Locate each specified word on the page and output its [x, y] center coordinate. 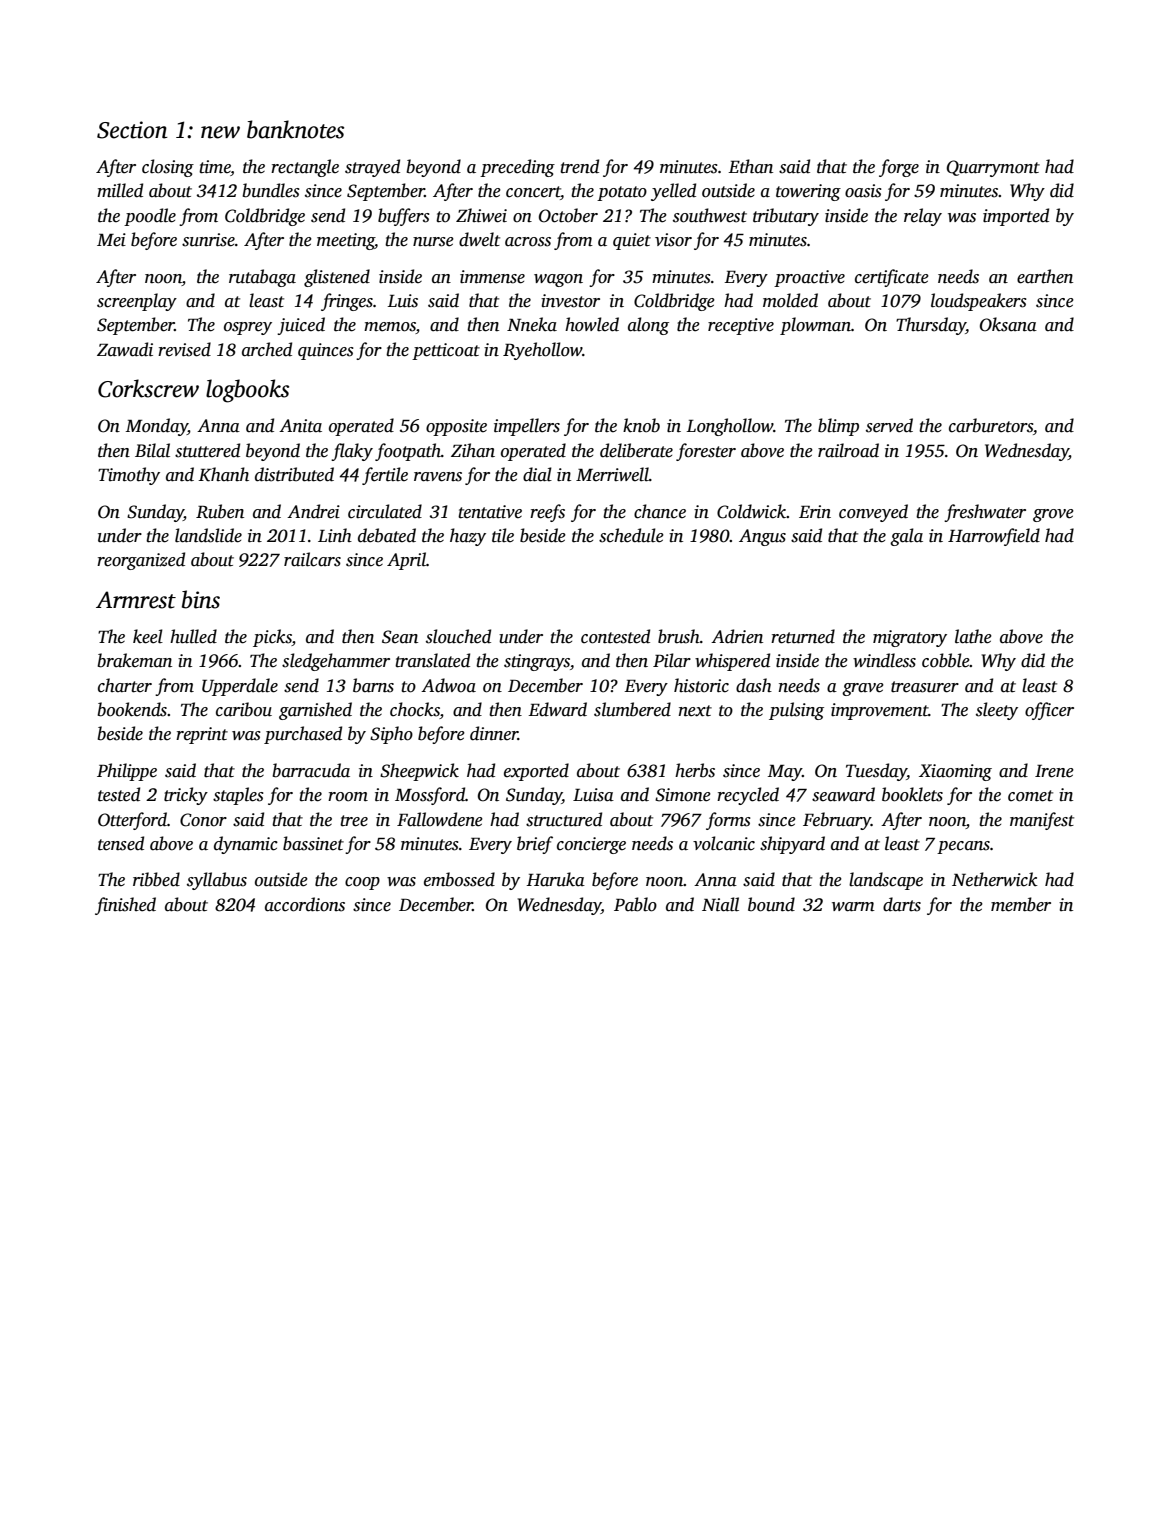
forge [899, 168]
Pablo [635, 904]
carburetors [991, 425]
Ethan [750, 166]
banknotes [295, 129]
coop [362, 883]
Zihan [473, 450]
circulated [385, 511]
